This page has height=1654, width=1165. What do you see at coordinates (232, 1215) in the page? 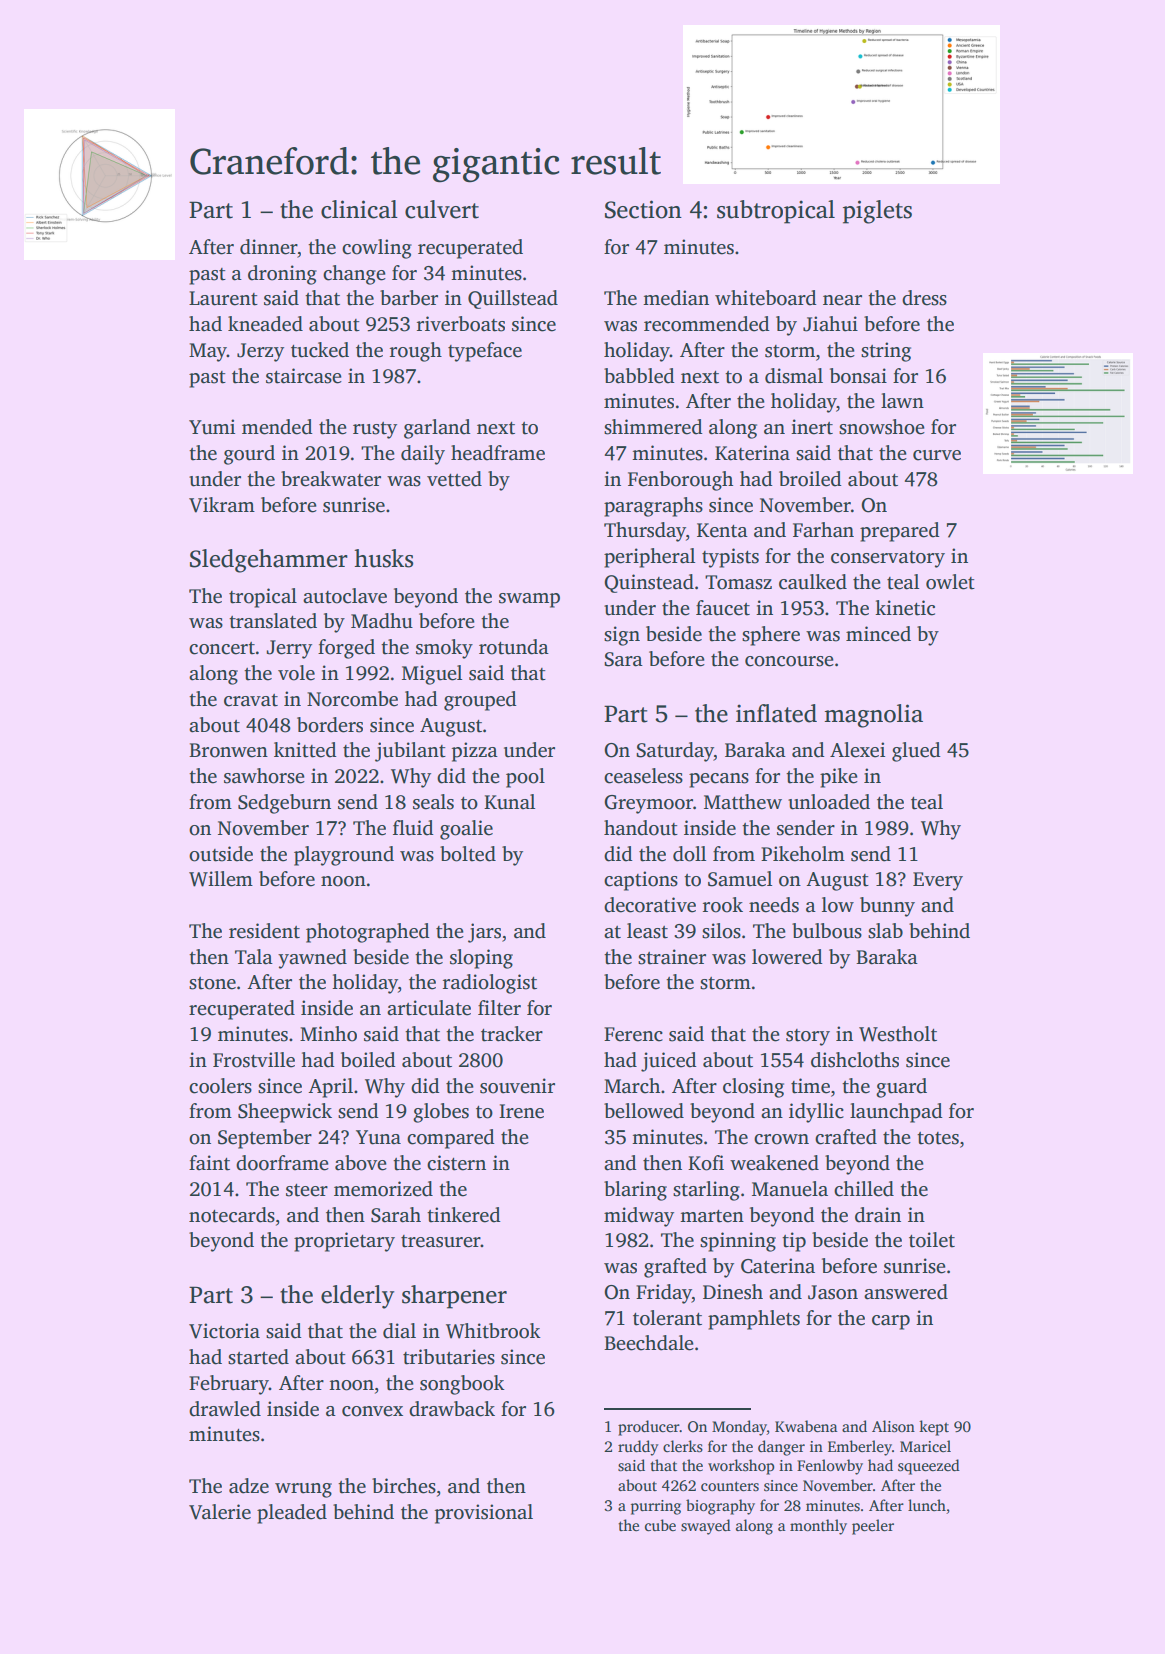
I see `notecards` at bounding box center [232, 1215].
